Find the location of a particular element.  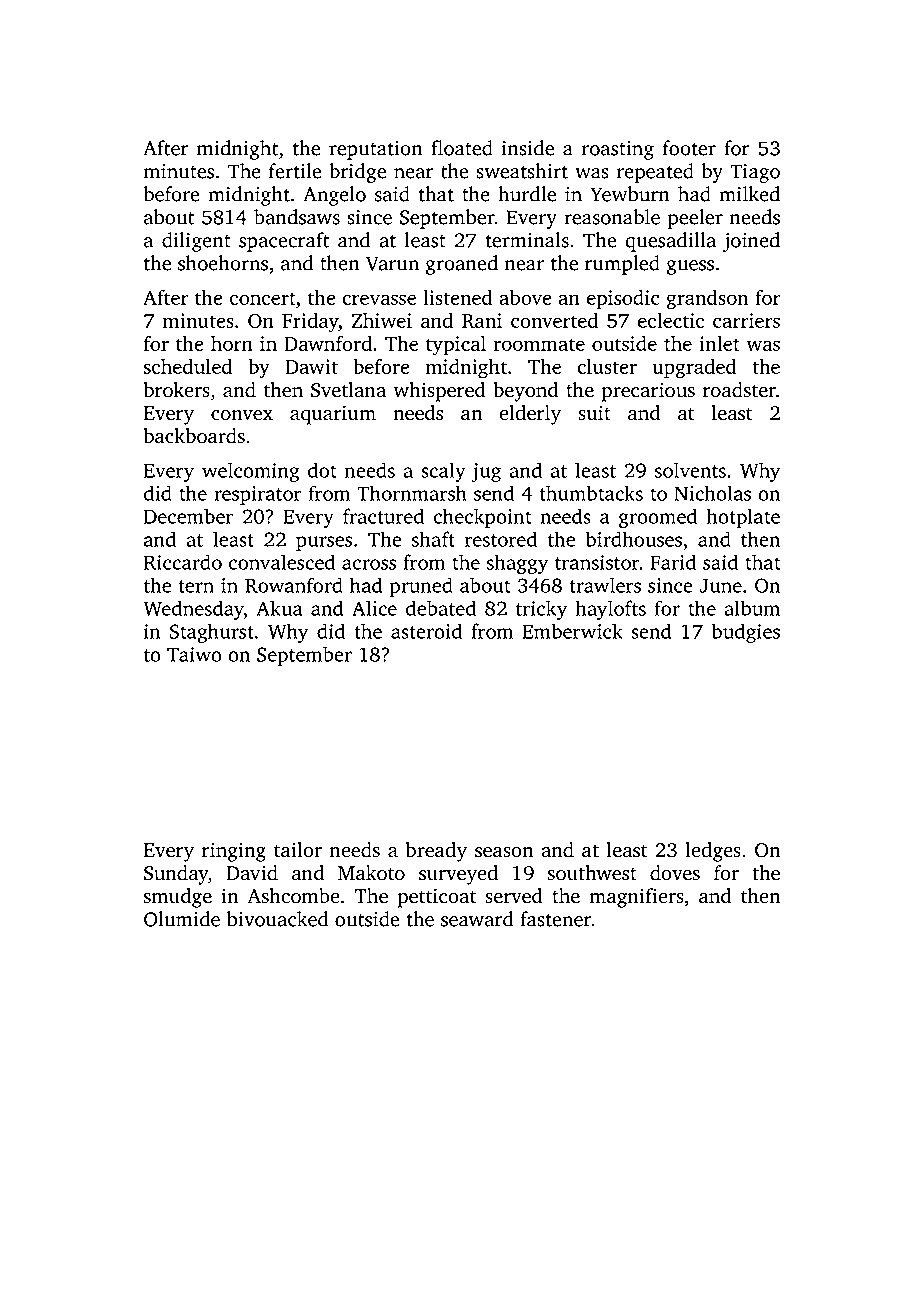

album is located at coordinates (752, 608).
